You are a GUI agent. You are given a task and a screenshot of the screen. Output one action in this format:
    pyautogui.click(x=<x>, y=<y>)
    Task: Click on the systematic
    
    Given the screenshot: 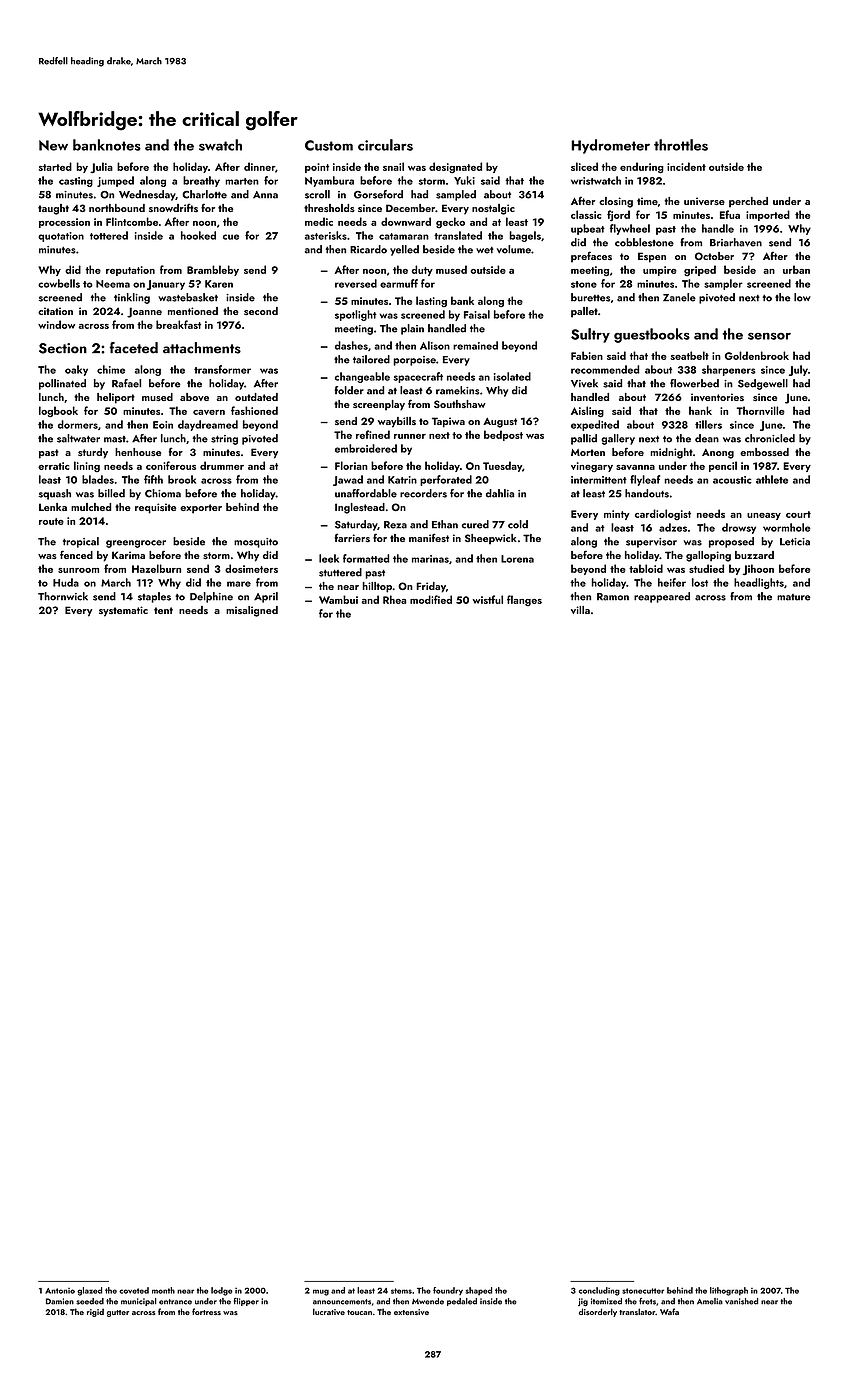 What is the action you would take?
    pyautogui.click(x=123, y=611)
